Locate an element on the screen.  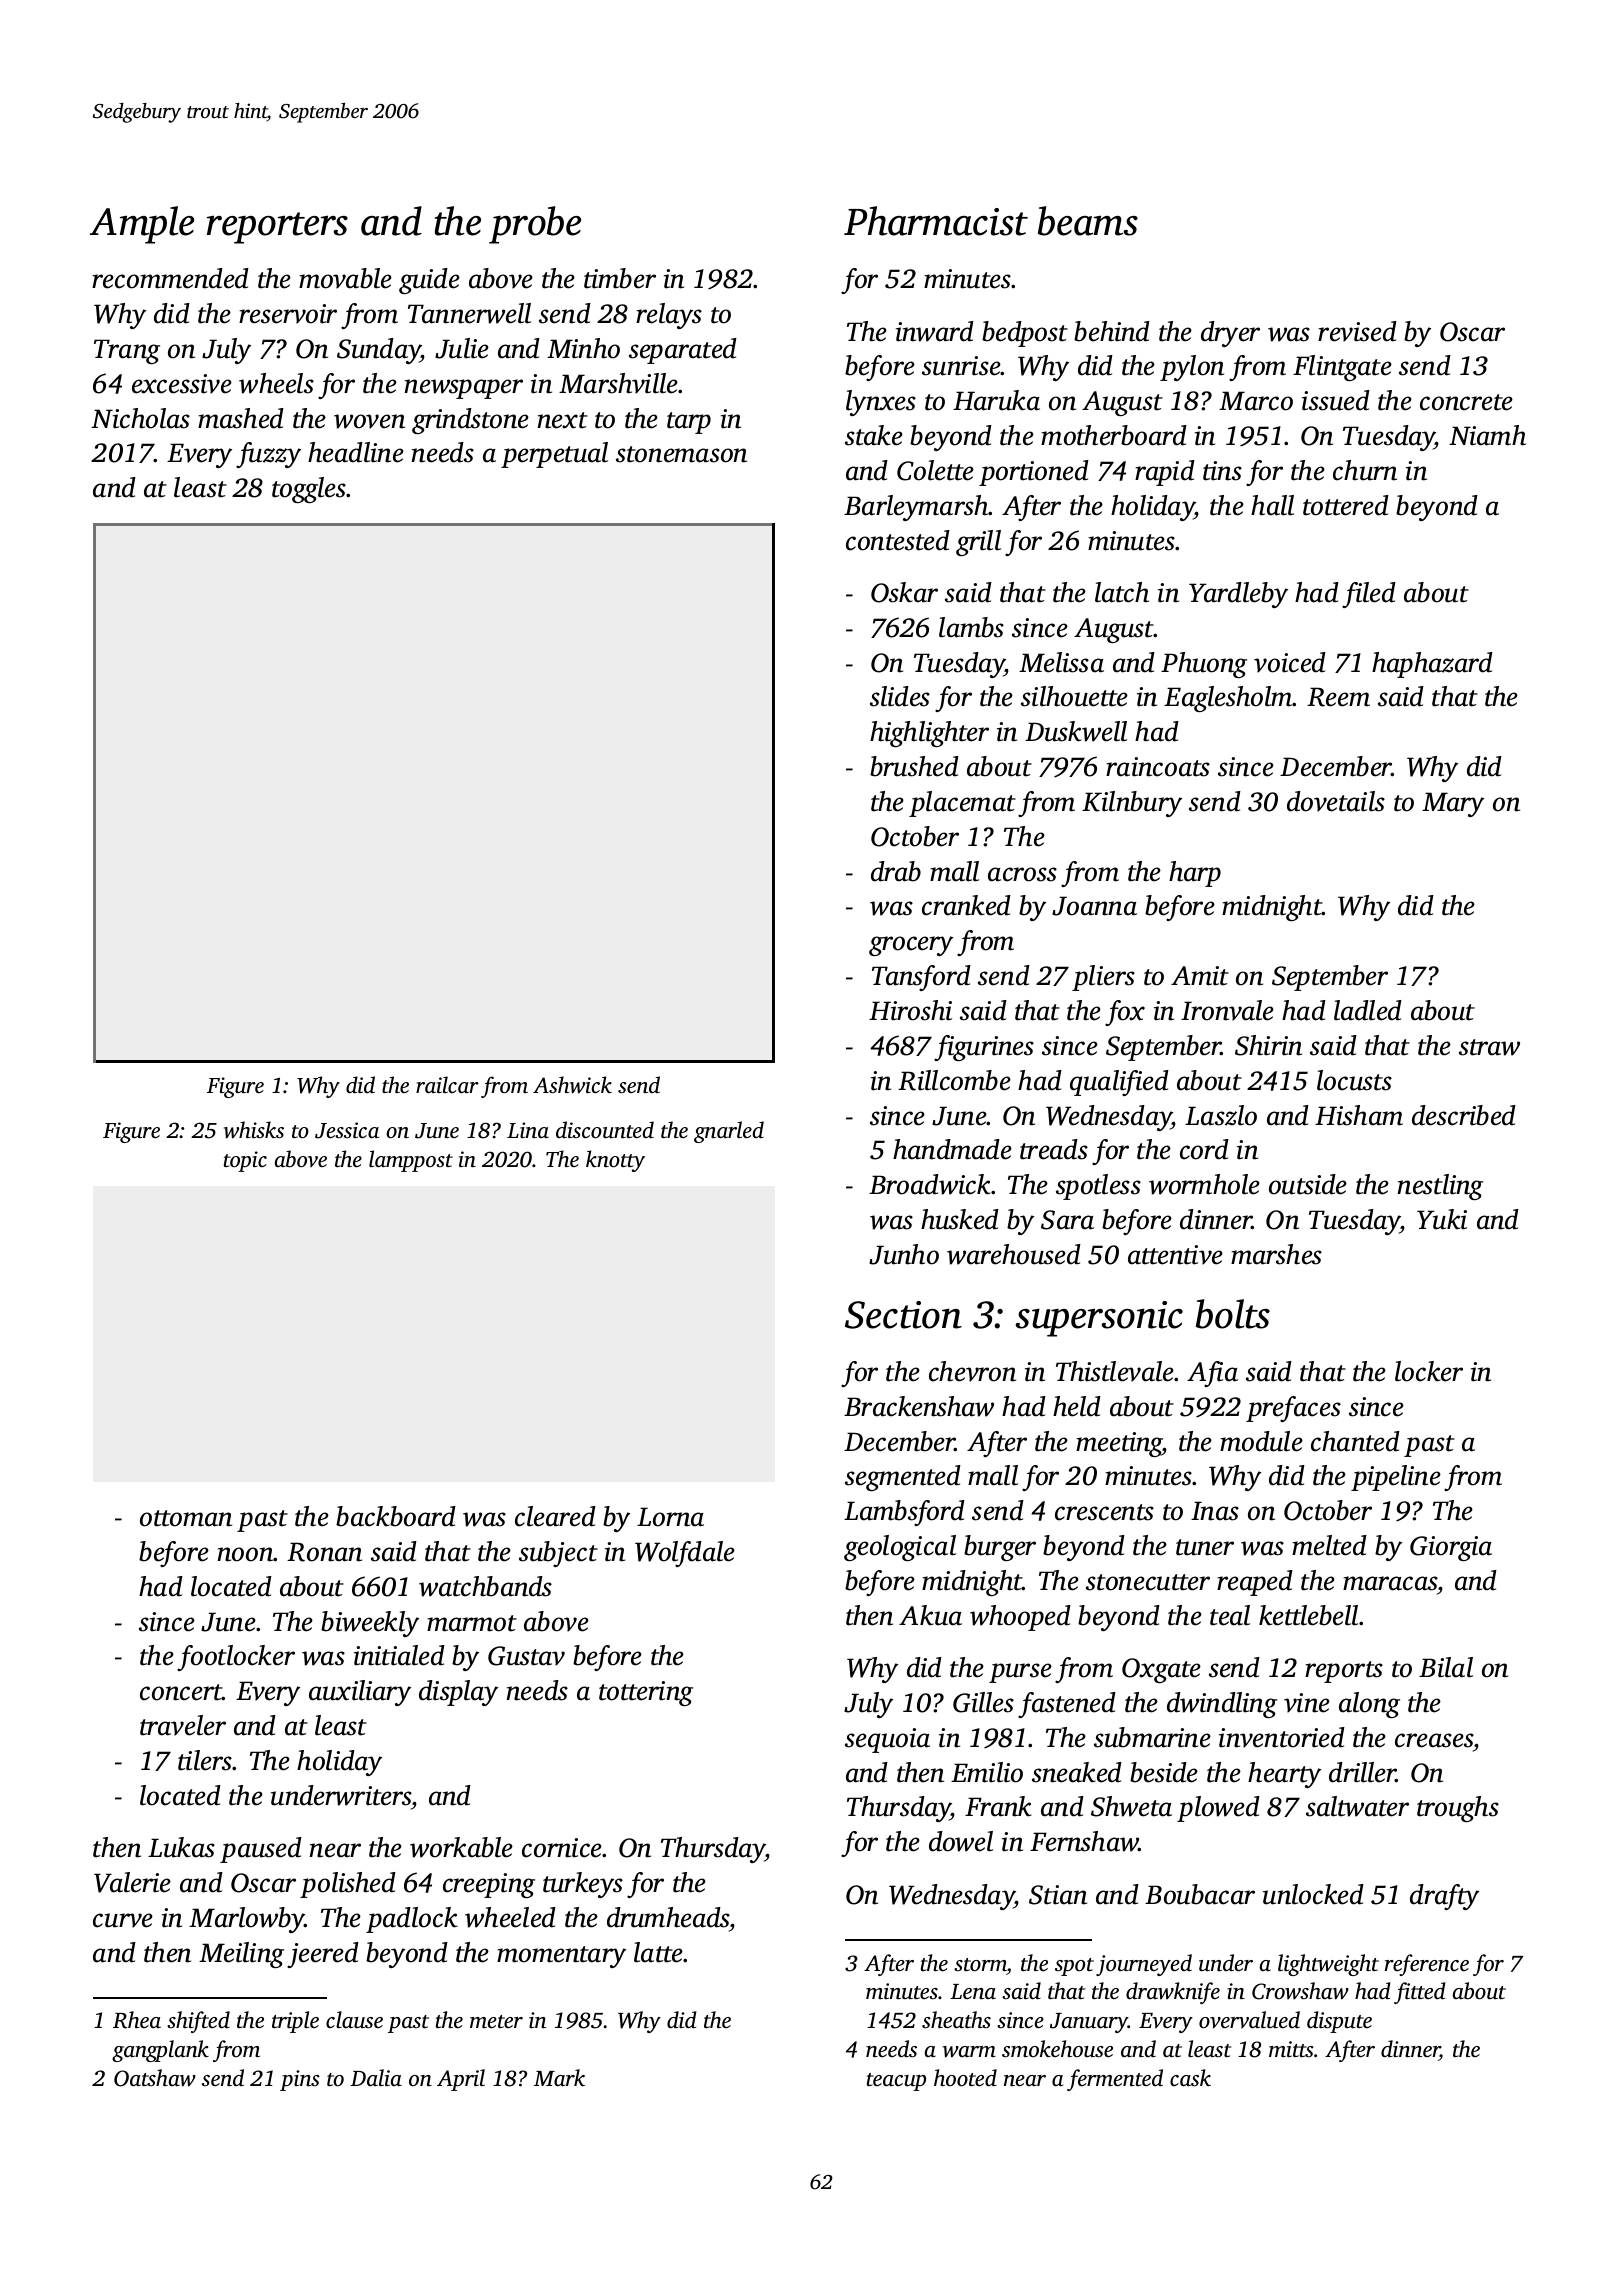
stonemason is located at coordinates (681, 454).
